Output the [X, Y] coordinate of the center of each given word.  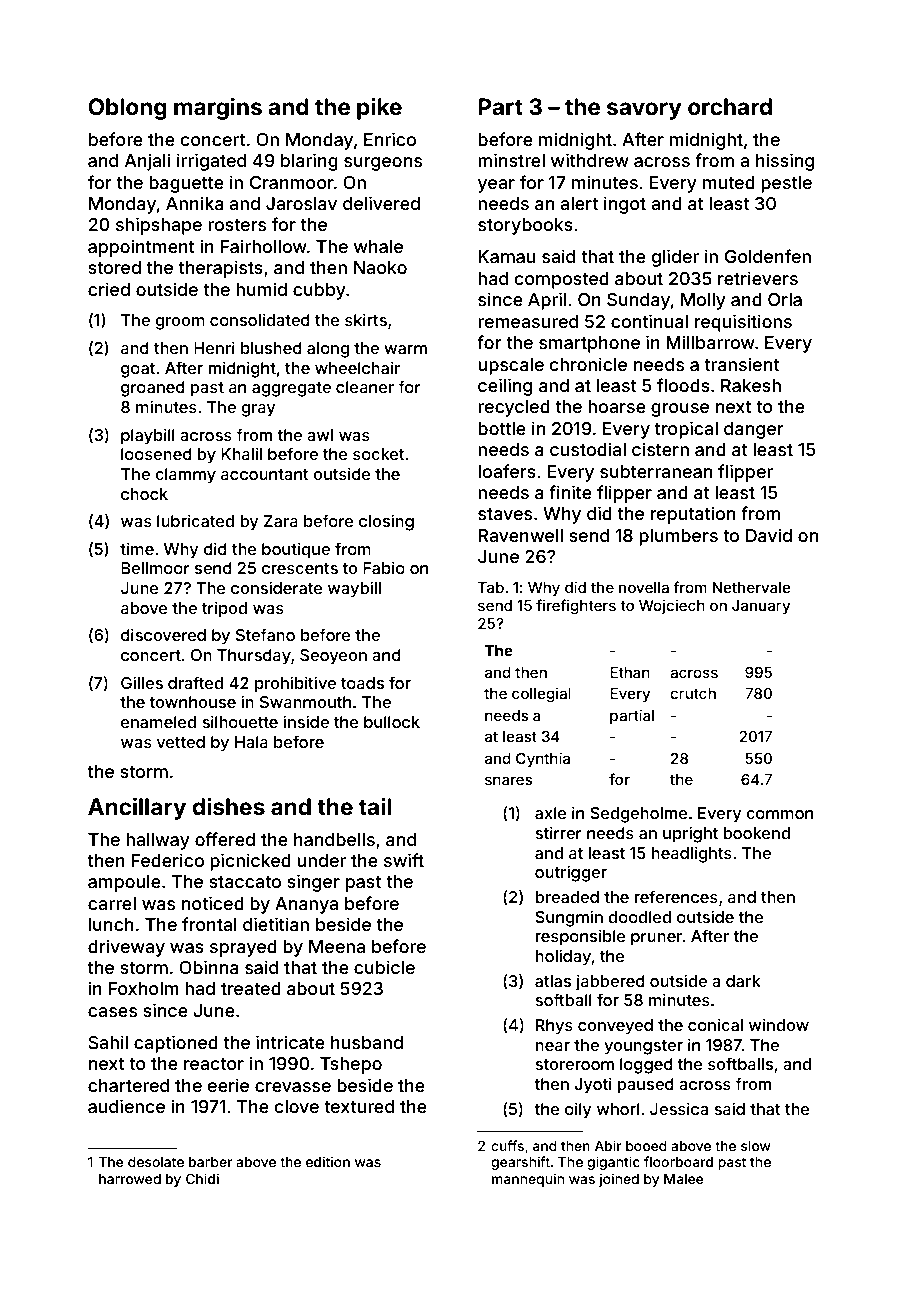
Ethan [630, 672]
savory [644, 111]
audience [126, 1106]
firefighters [576, 607]
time [137, 548]
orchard [730, 107]
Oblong [127, 109]
